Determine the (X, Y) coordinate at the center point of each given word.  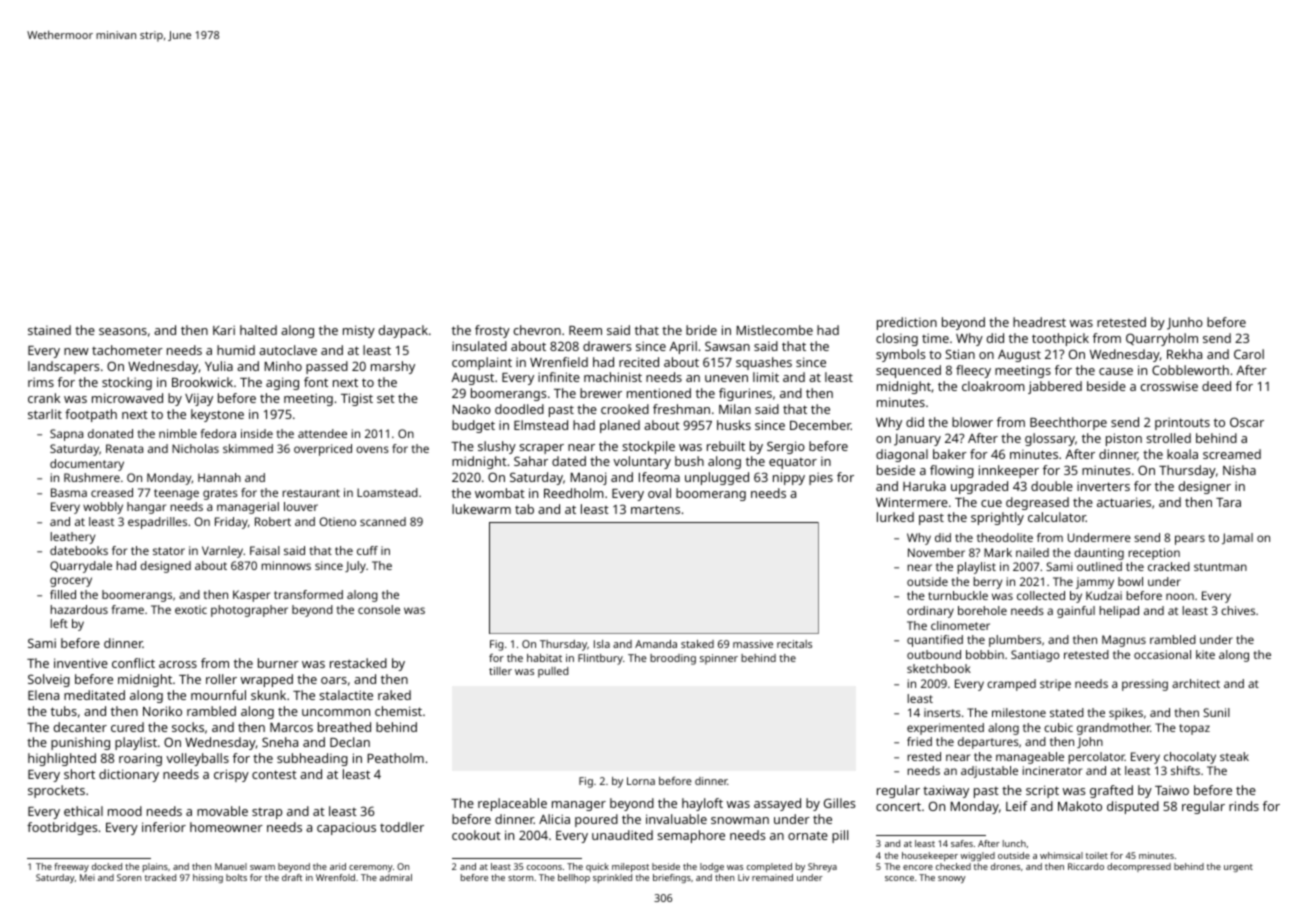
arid (338, 866)
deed (1216, 386)
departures (988, 743)
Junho (1185, 323)
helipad (1119, 612)
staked (697, 644)
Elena (43, 695)
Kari (224, 330)
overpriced (323, 450)
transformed (308, 594)
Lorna (641, 781)
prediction (907, 323)
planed (620, 426)
